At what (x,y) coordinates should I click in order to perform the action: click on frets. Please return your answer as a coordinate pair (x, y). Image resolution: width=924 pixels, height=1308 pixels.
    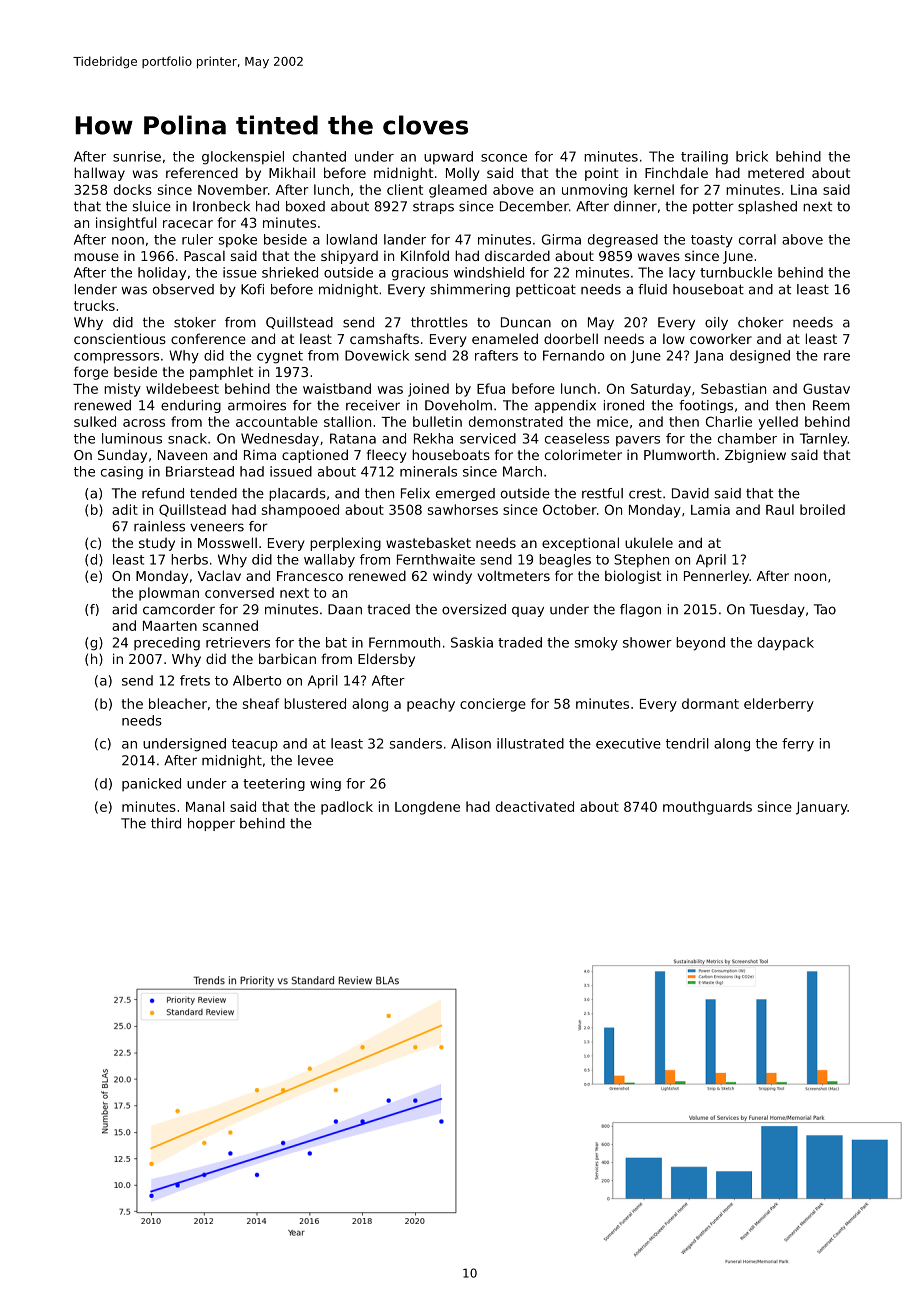
    Looking at the image, I should click on (195, 680).
